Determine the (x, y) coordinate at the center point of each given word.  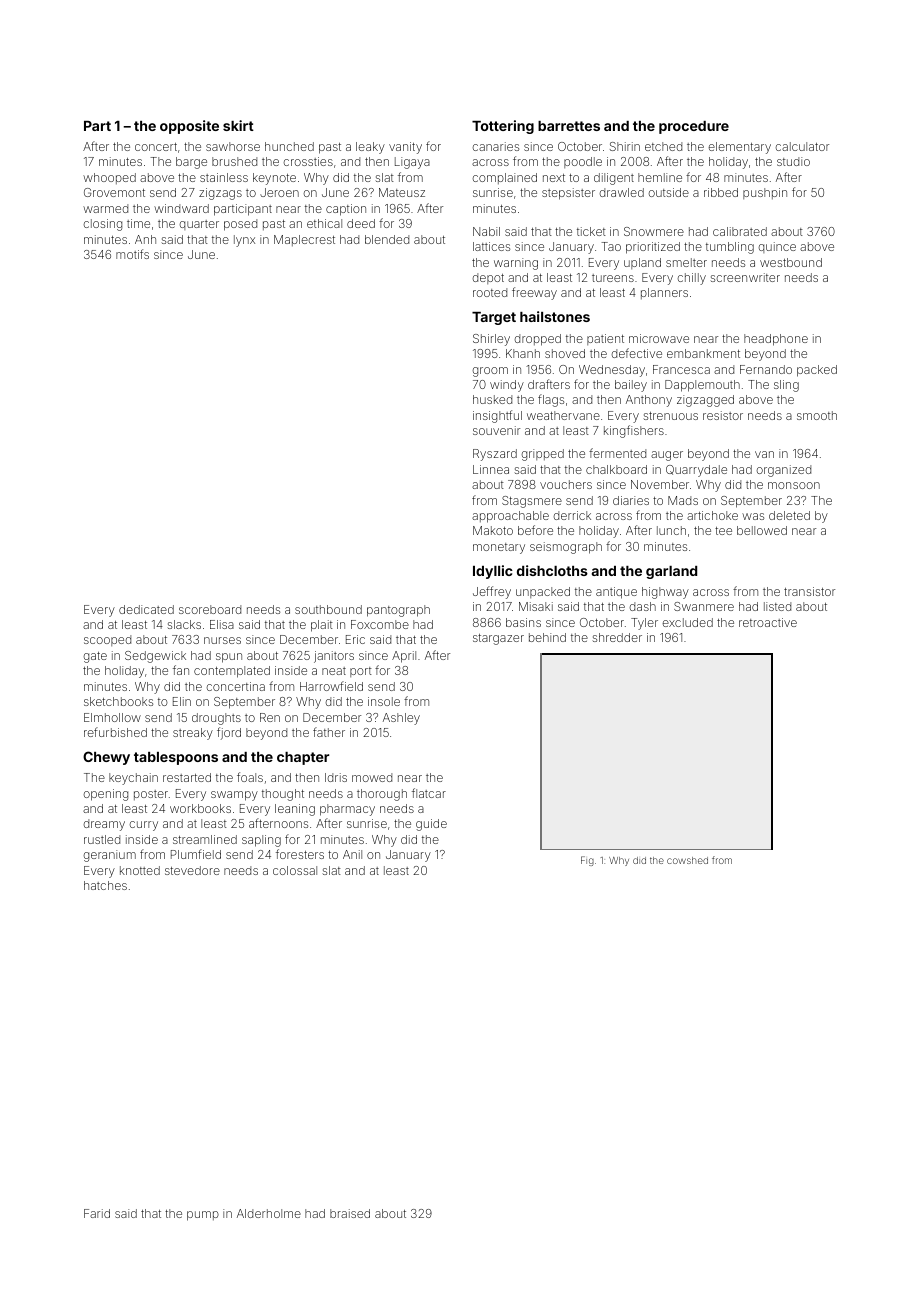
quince (777, 247)
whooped (109, 178)
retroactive (768, 622)
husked (492, 399)
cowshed (687, 860)
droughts (216, 719)
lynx (244, 241)
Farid (97, 1213)
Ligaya (412, 163)
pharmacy (347, 810)
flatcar (429, 793)
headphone (776, 340)
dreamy (104, 825)
